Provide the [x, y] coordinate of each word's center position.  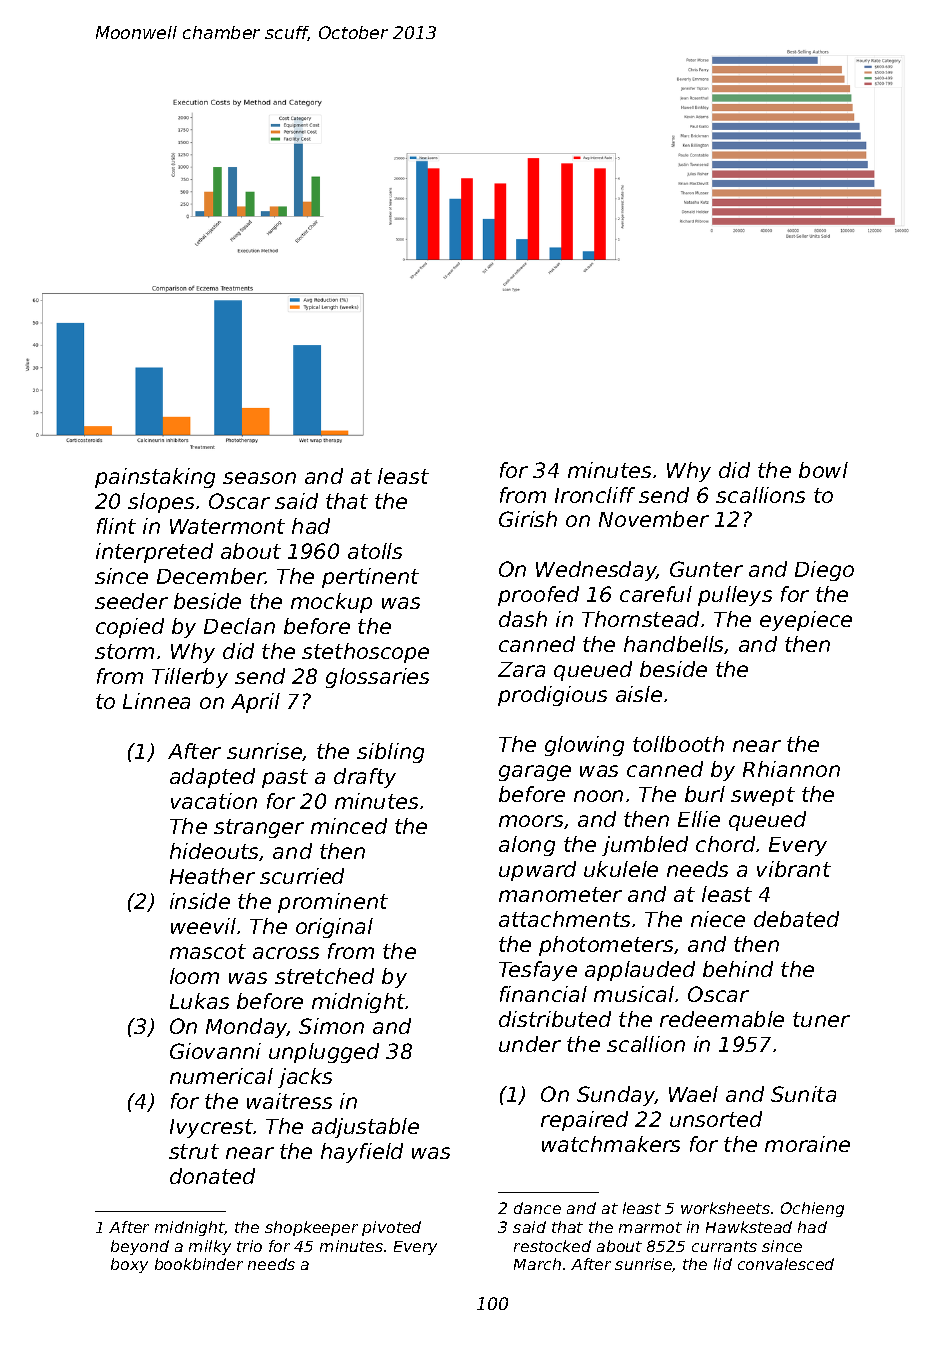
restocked [552, 1246]
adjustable [365, 1128]
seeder [131, 601]
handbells [674, 645]
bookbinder [199, 1264]
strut [194, 1151]
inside [200, 901]
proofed [538, 596]
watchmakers [611, 1144]
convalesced [786, 1264]
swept [763, 796]
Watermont [227, 526]
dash [523, 619]
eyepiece [806, 621]
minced [349, 826]
